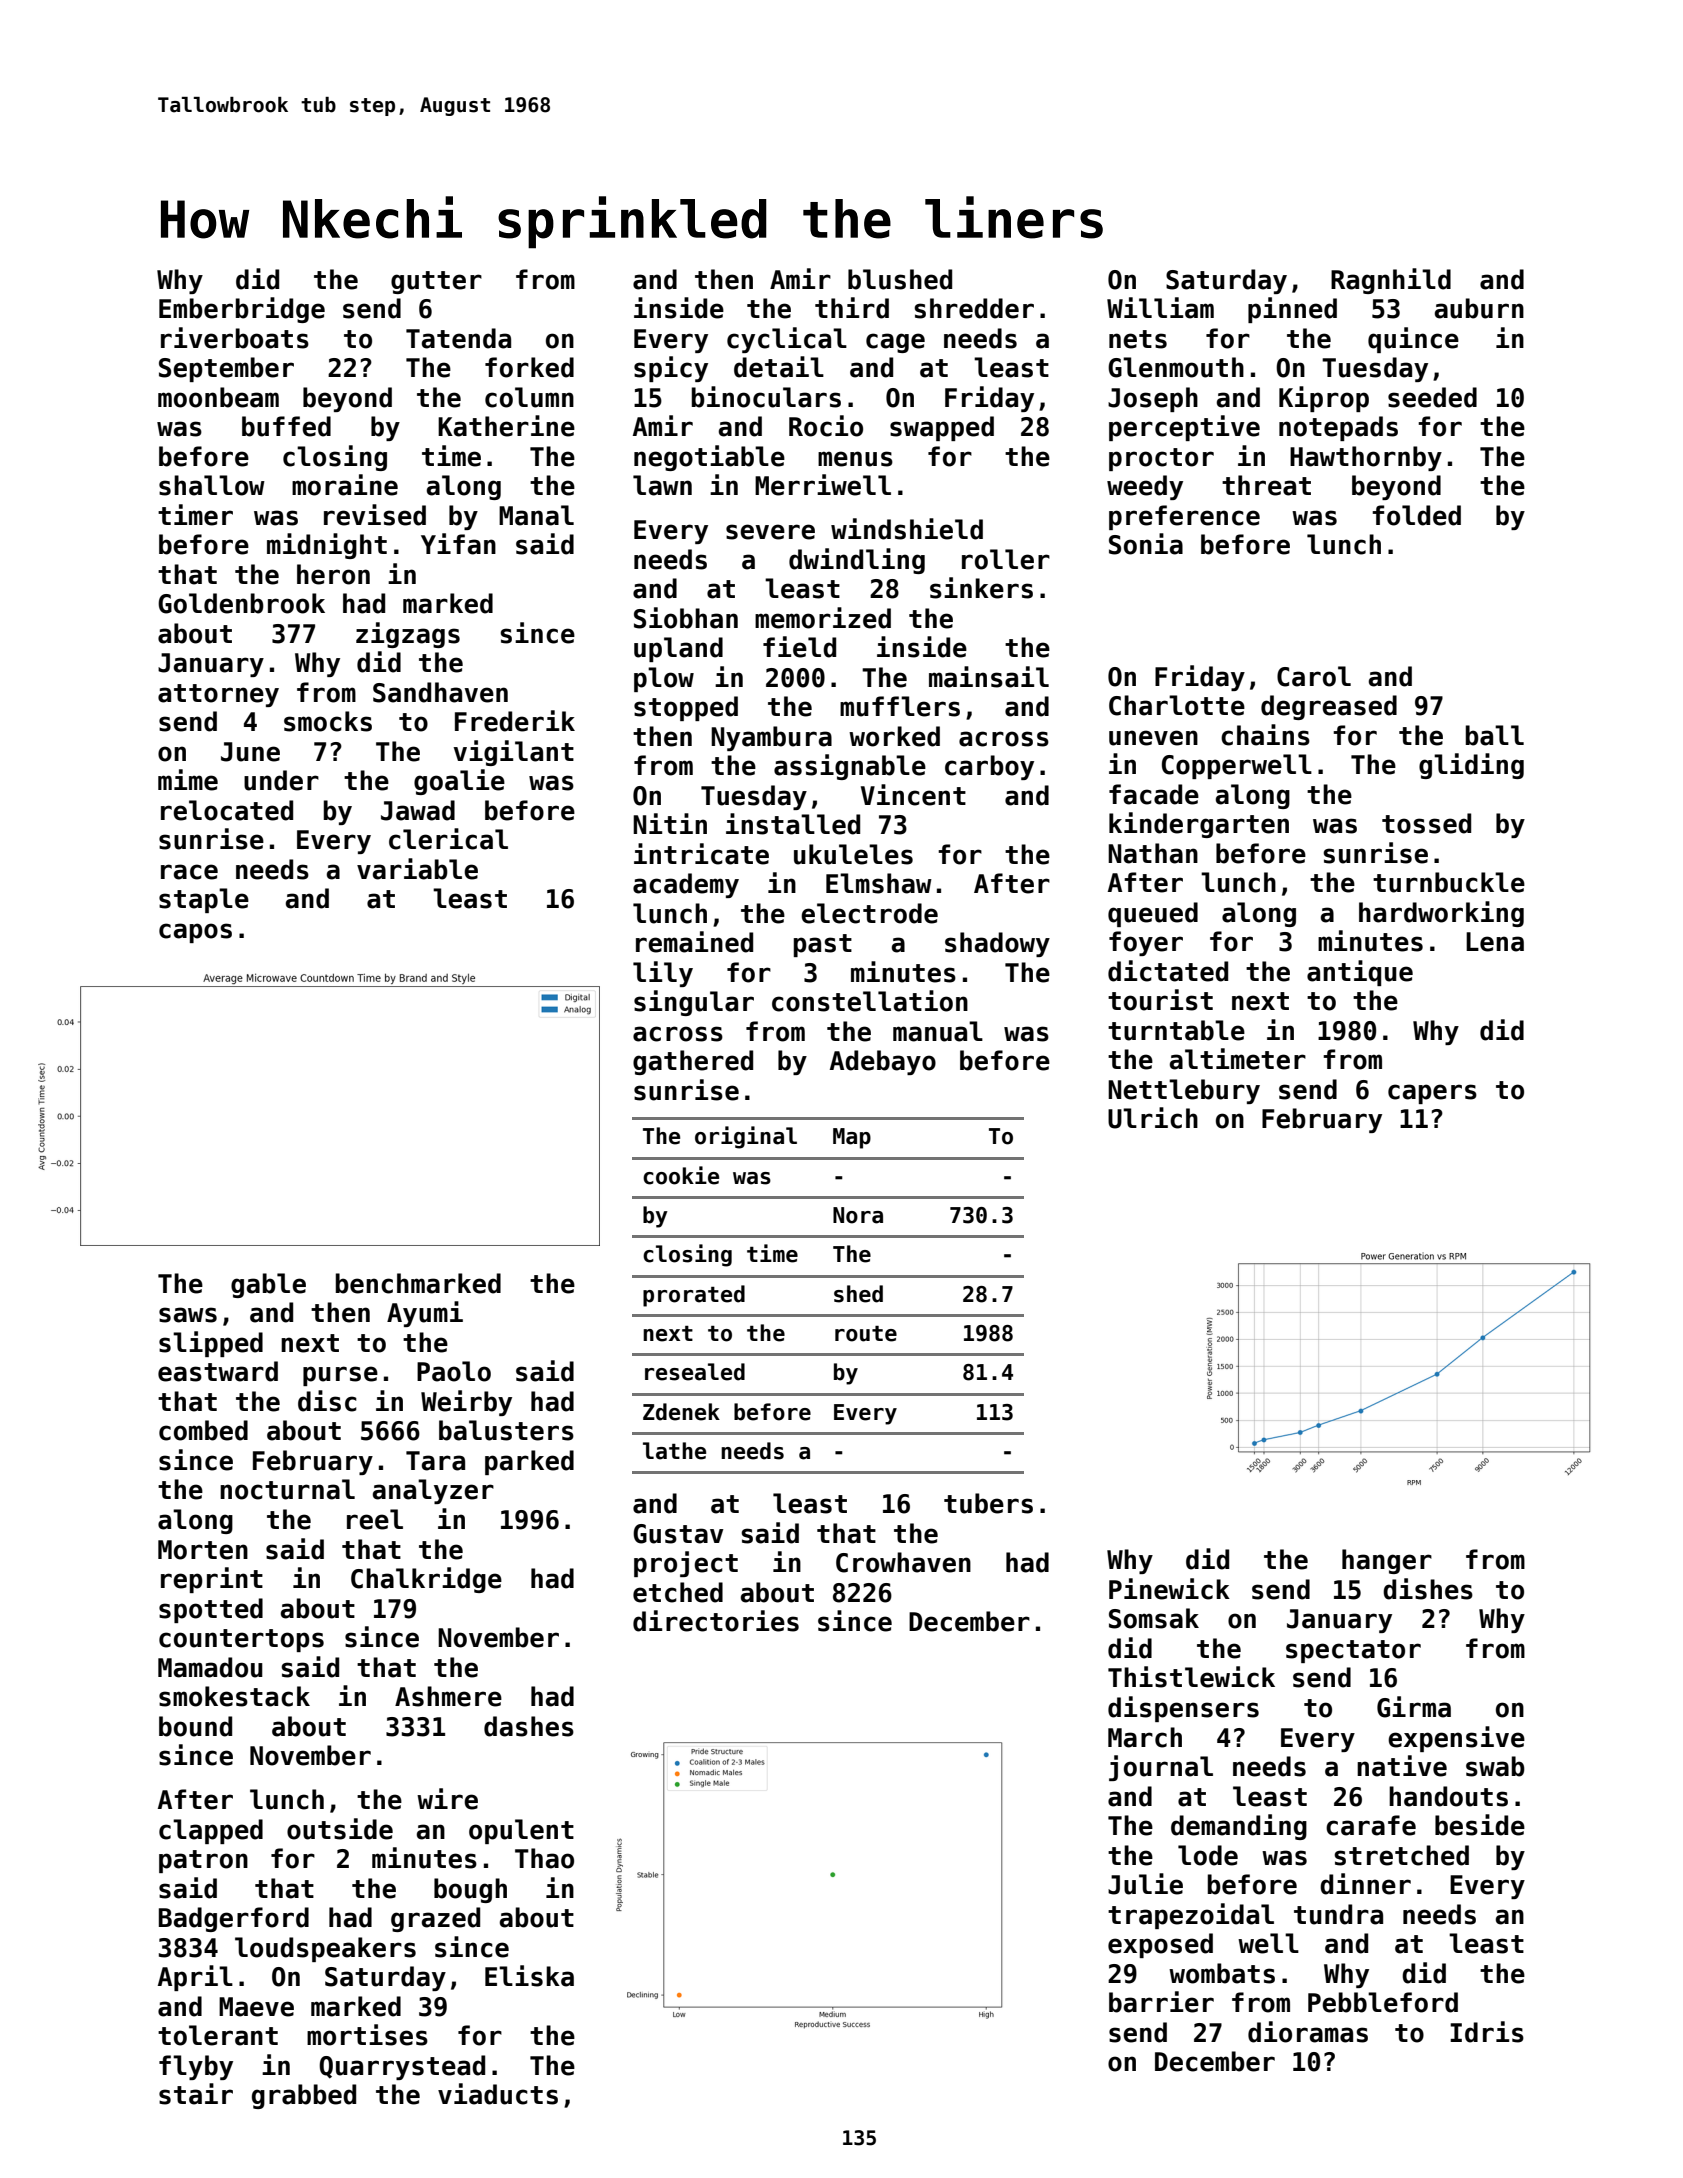 This screenshot has height=2178, width=1683. What do you see at coordinates (242, 310) in the screenshot?
I see `Emberbridge` at bounding box center [242, 310].
